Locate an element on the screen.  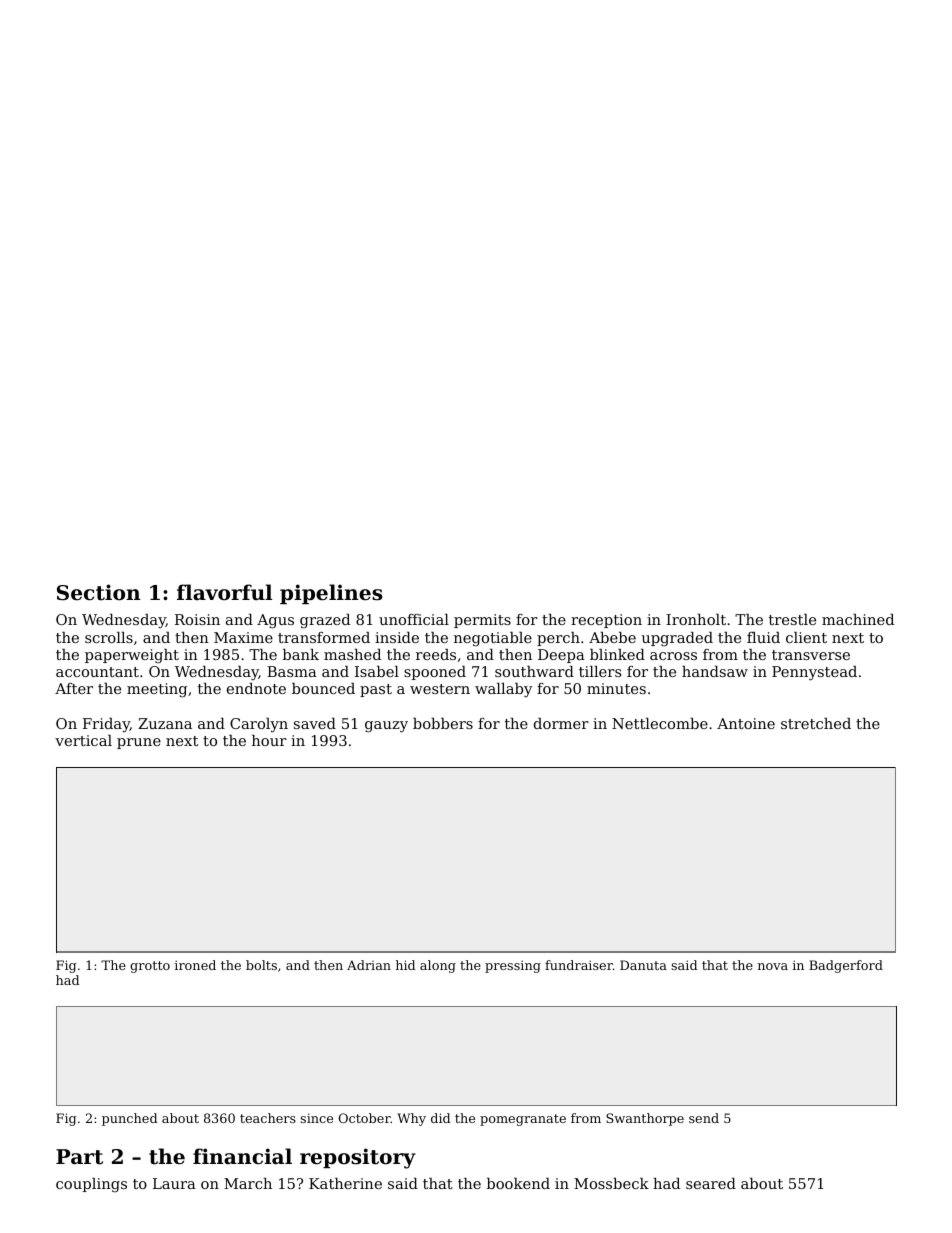
Antoine is located at coordinates (746, 723).
